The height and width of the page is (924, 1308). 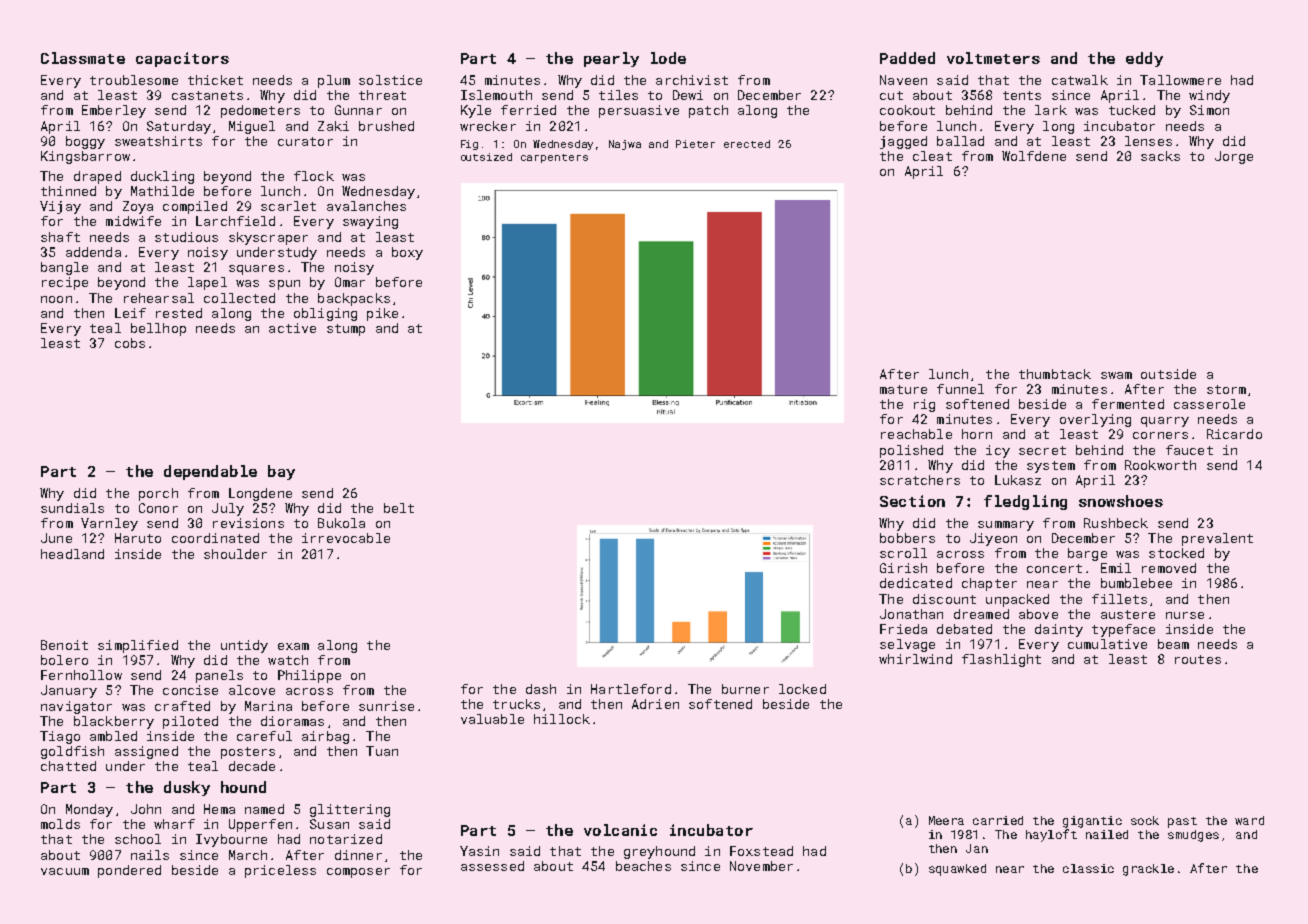 I want to click on capacitors, so click(x=182, y=59).
